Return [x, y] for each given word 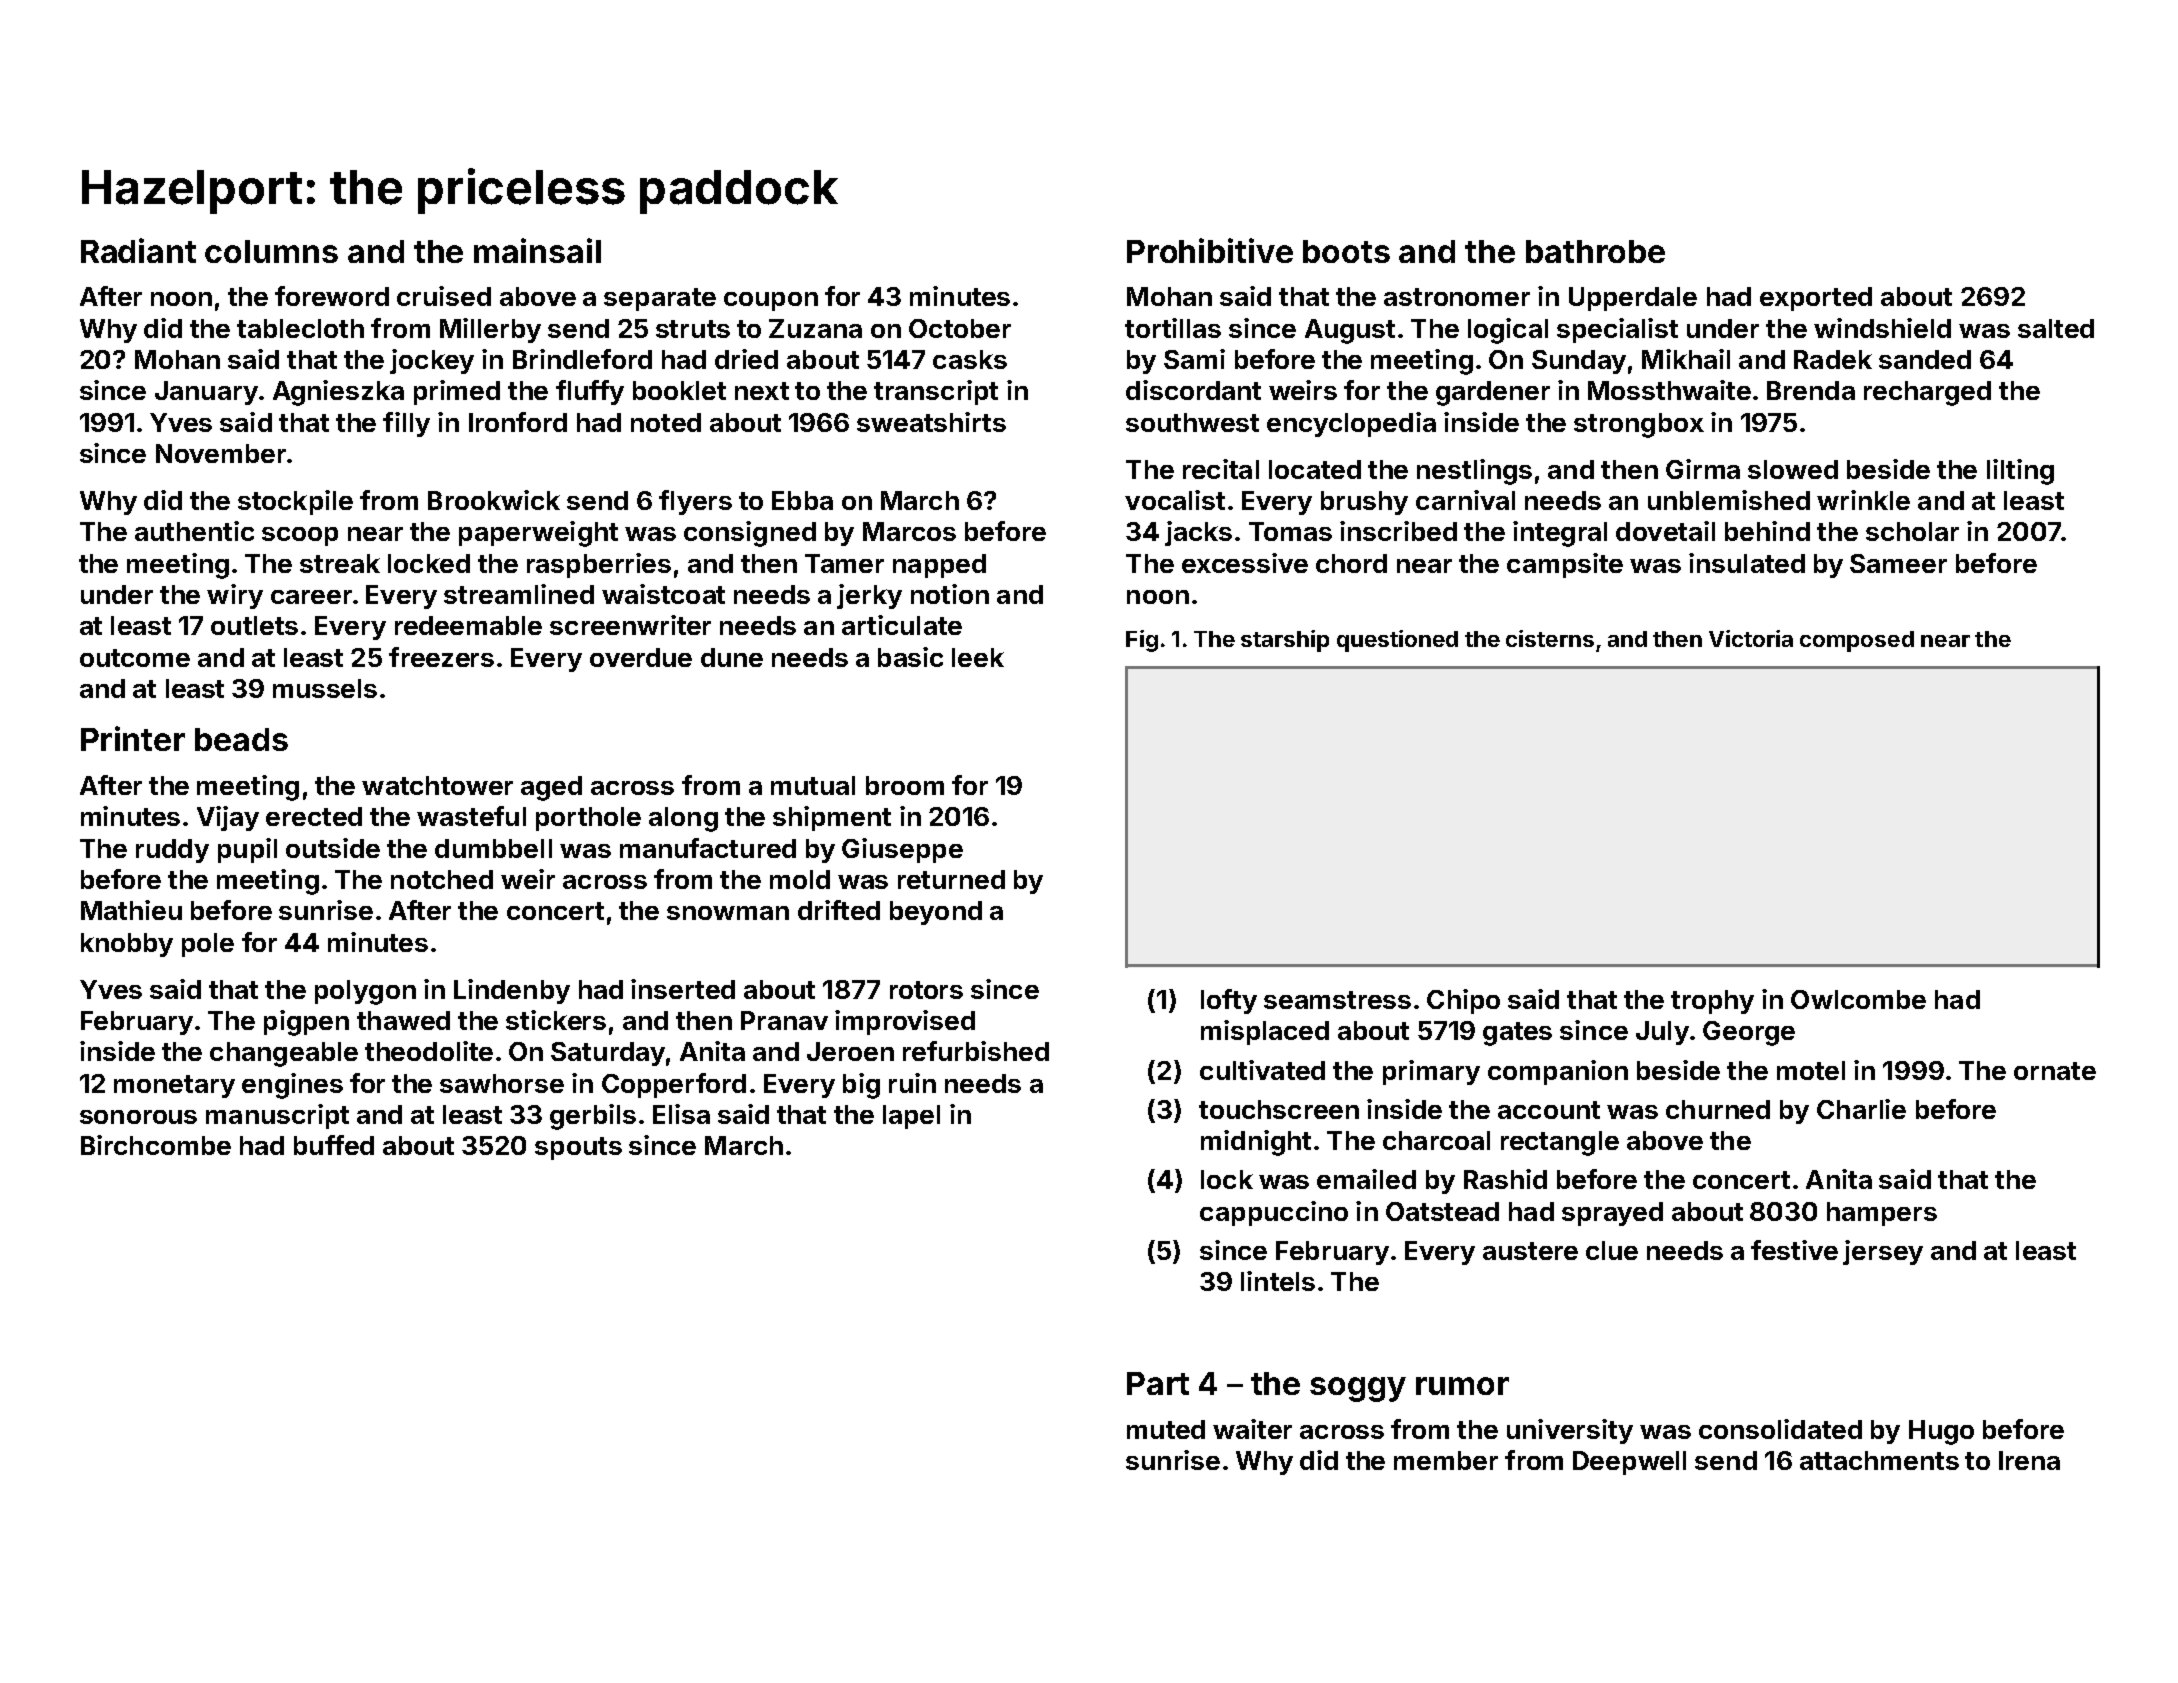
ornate [2055, 1071]
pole [208, 945]
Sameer [1898, 563]
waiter [1252, 1429]
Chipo [1463, 1001]
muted [1166, 1429]
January [206, 393]
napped [939, 566]
